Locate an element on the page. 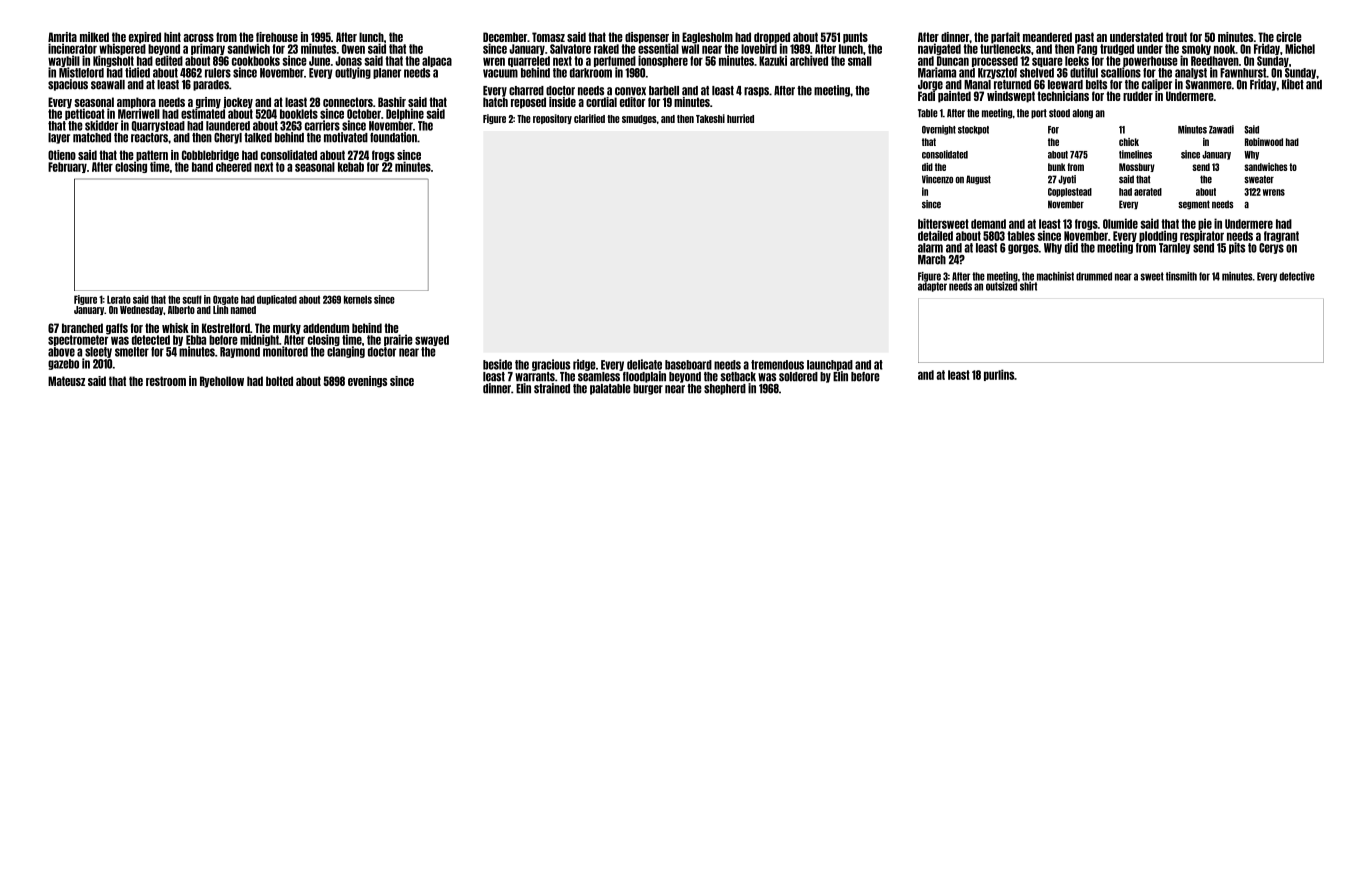 This image has height=887, width=1372. duplicated is located at coordinates (277, 300).
